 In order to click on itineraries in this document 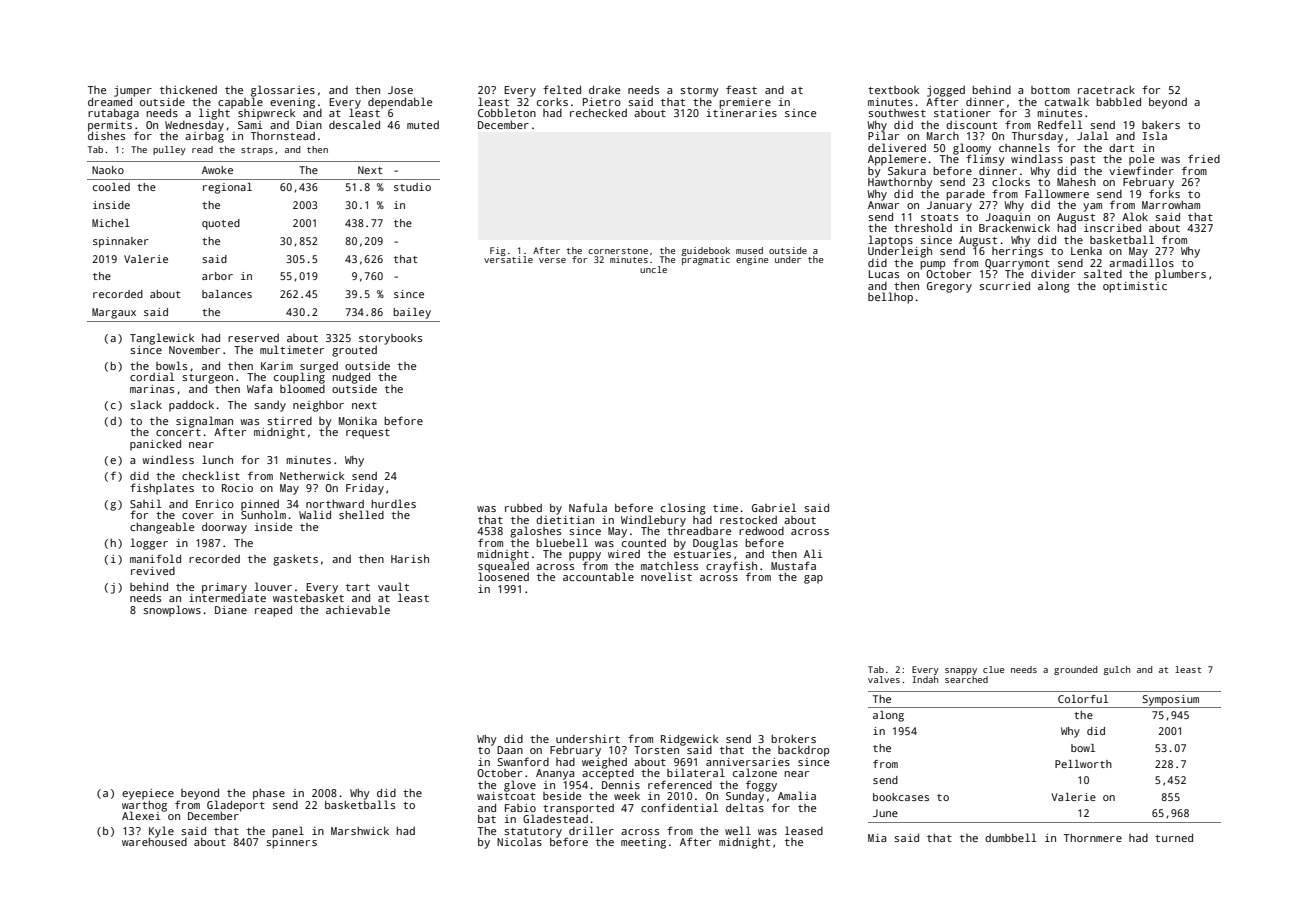, I will do `click(742, 113)`.
